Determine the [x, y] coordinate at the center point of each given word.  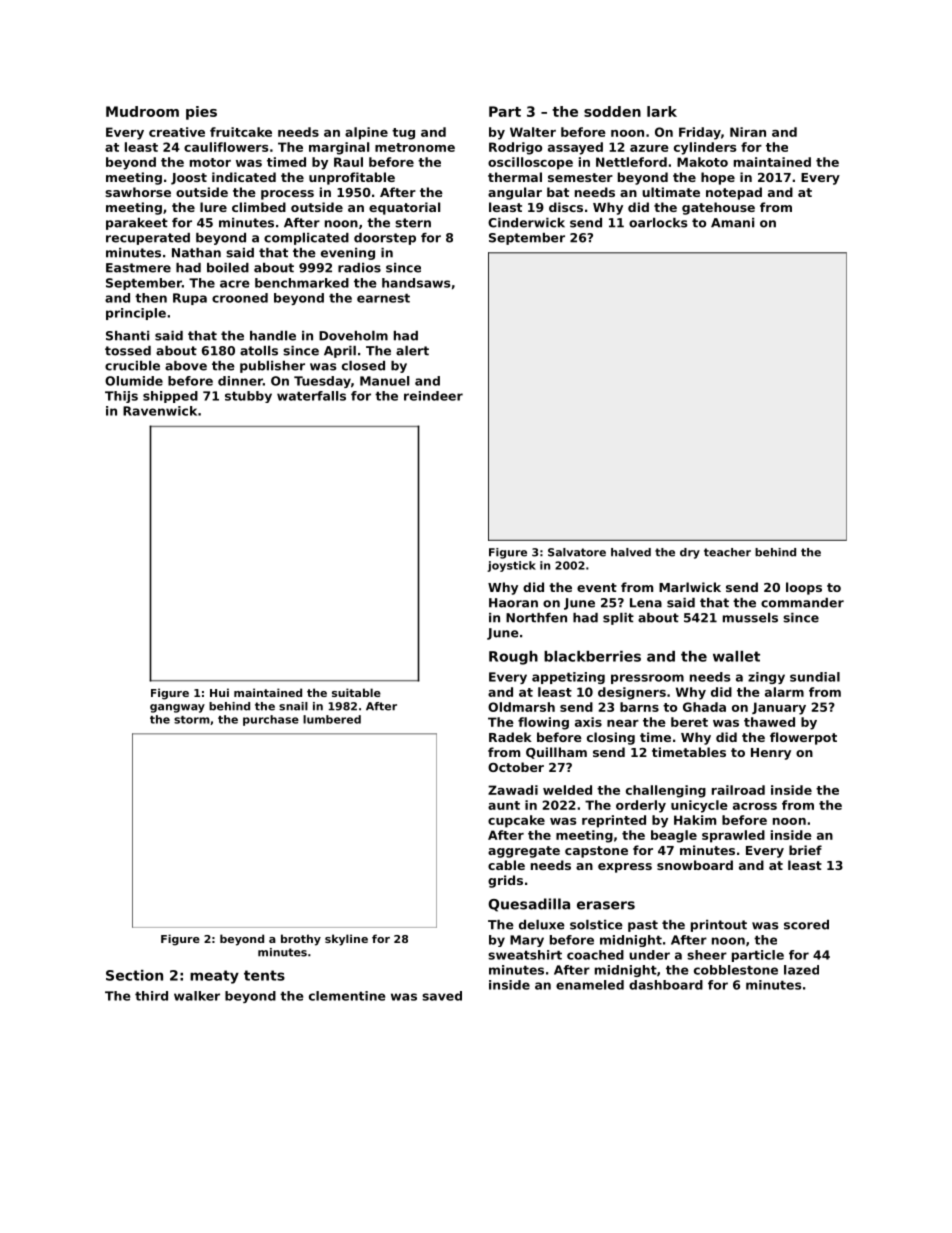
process [287, 195]
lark [662, 111]
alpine [366, 133]
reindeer [433, 396]
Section [134, 975]
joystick [511, 566]
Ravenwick [160, 411]
